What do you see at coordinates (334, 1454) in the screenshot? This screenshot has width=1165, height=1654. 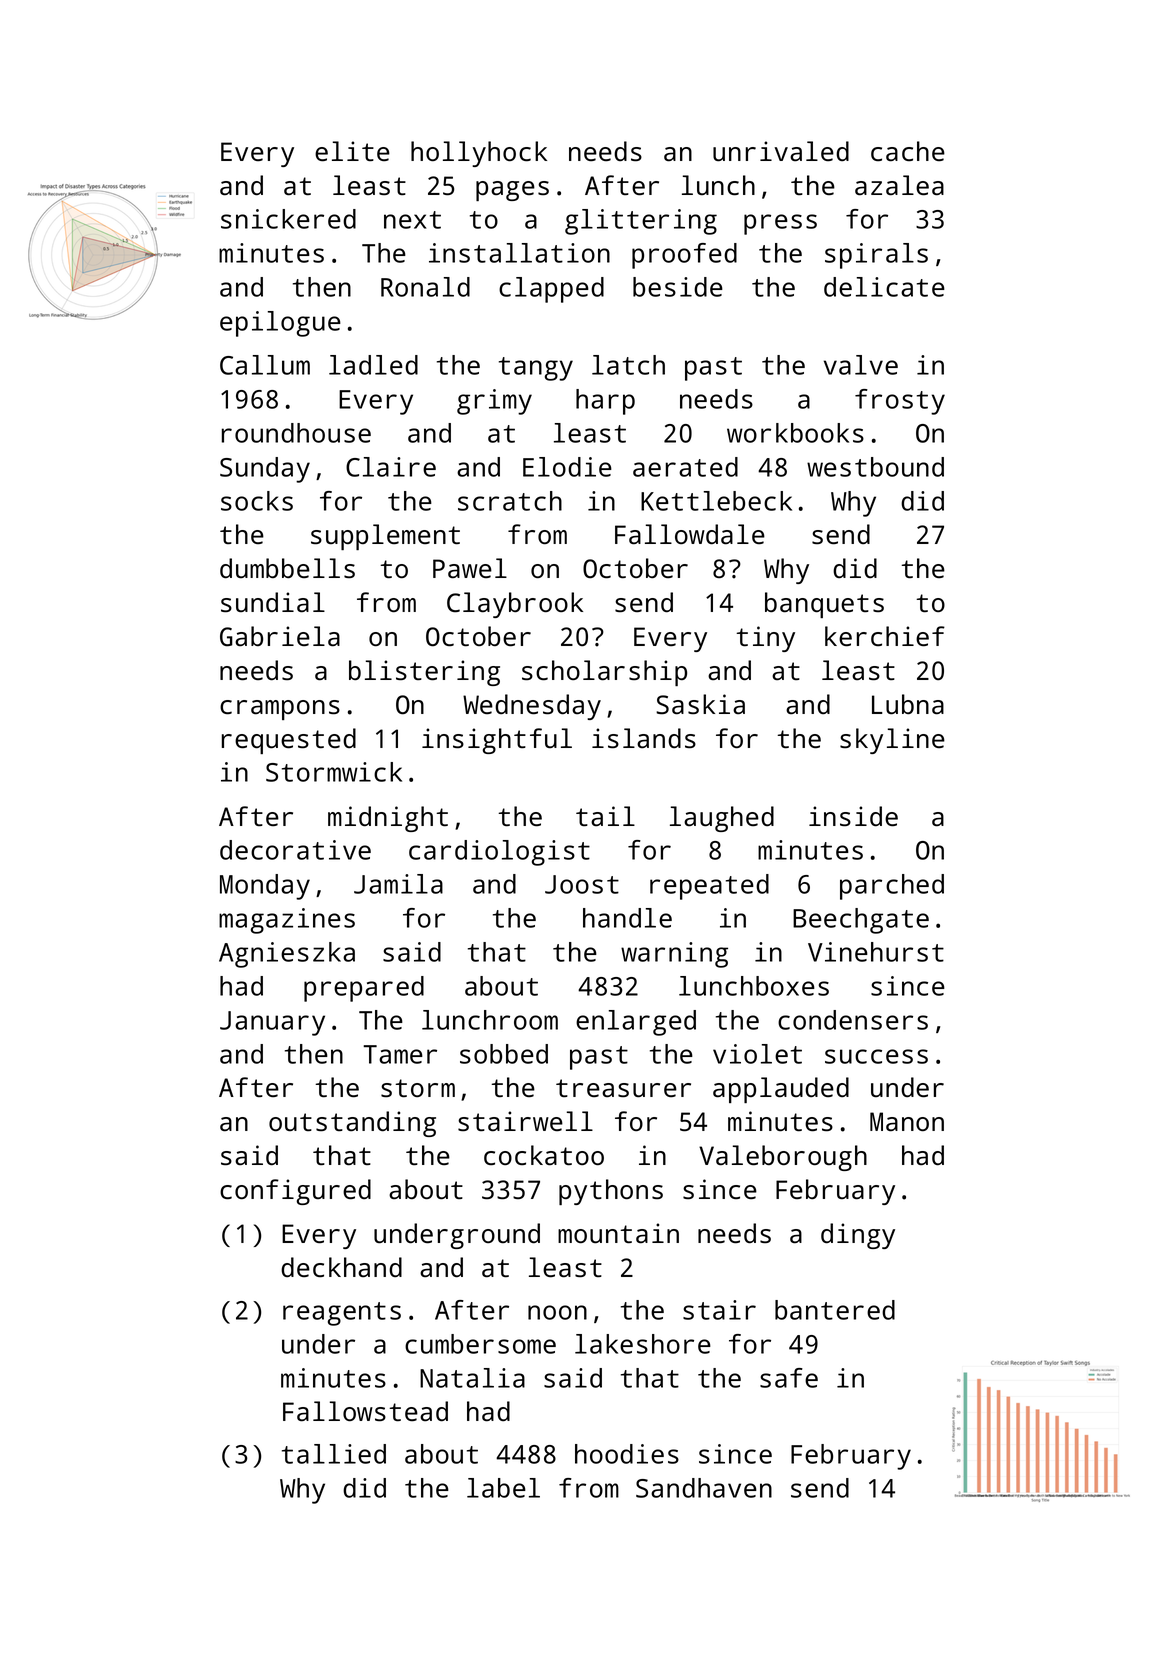 I see `tallied` at bounding box center [334, 1454].
